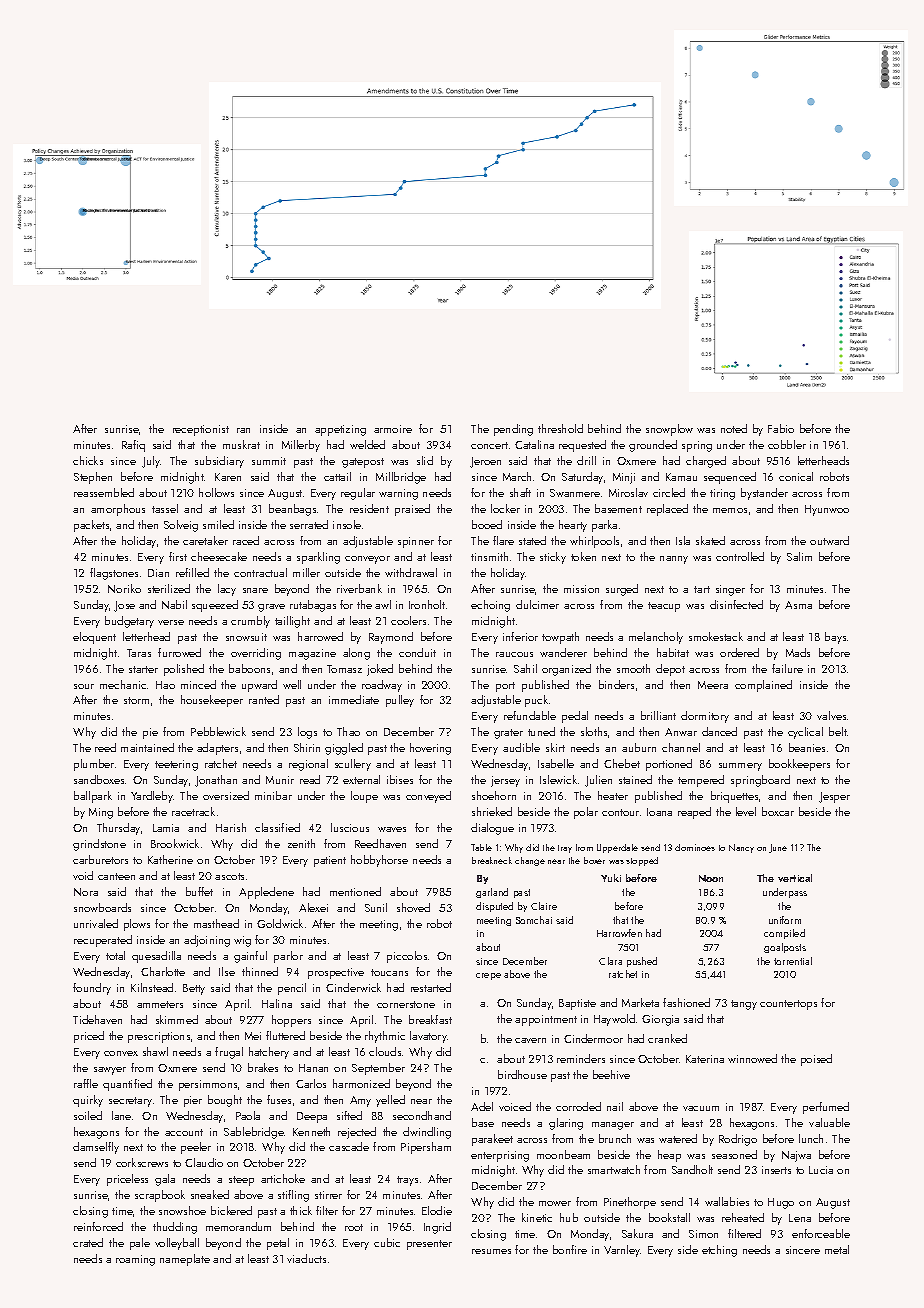  What do you see at coordinates (184, 1132) in the image?
I see `account` at bounding box center [184, 1132].
